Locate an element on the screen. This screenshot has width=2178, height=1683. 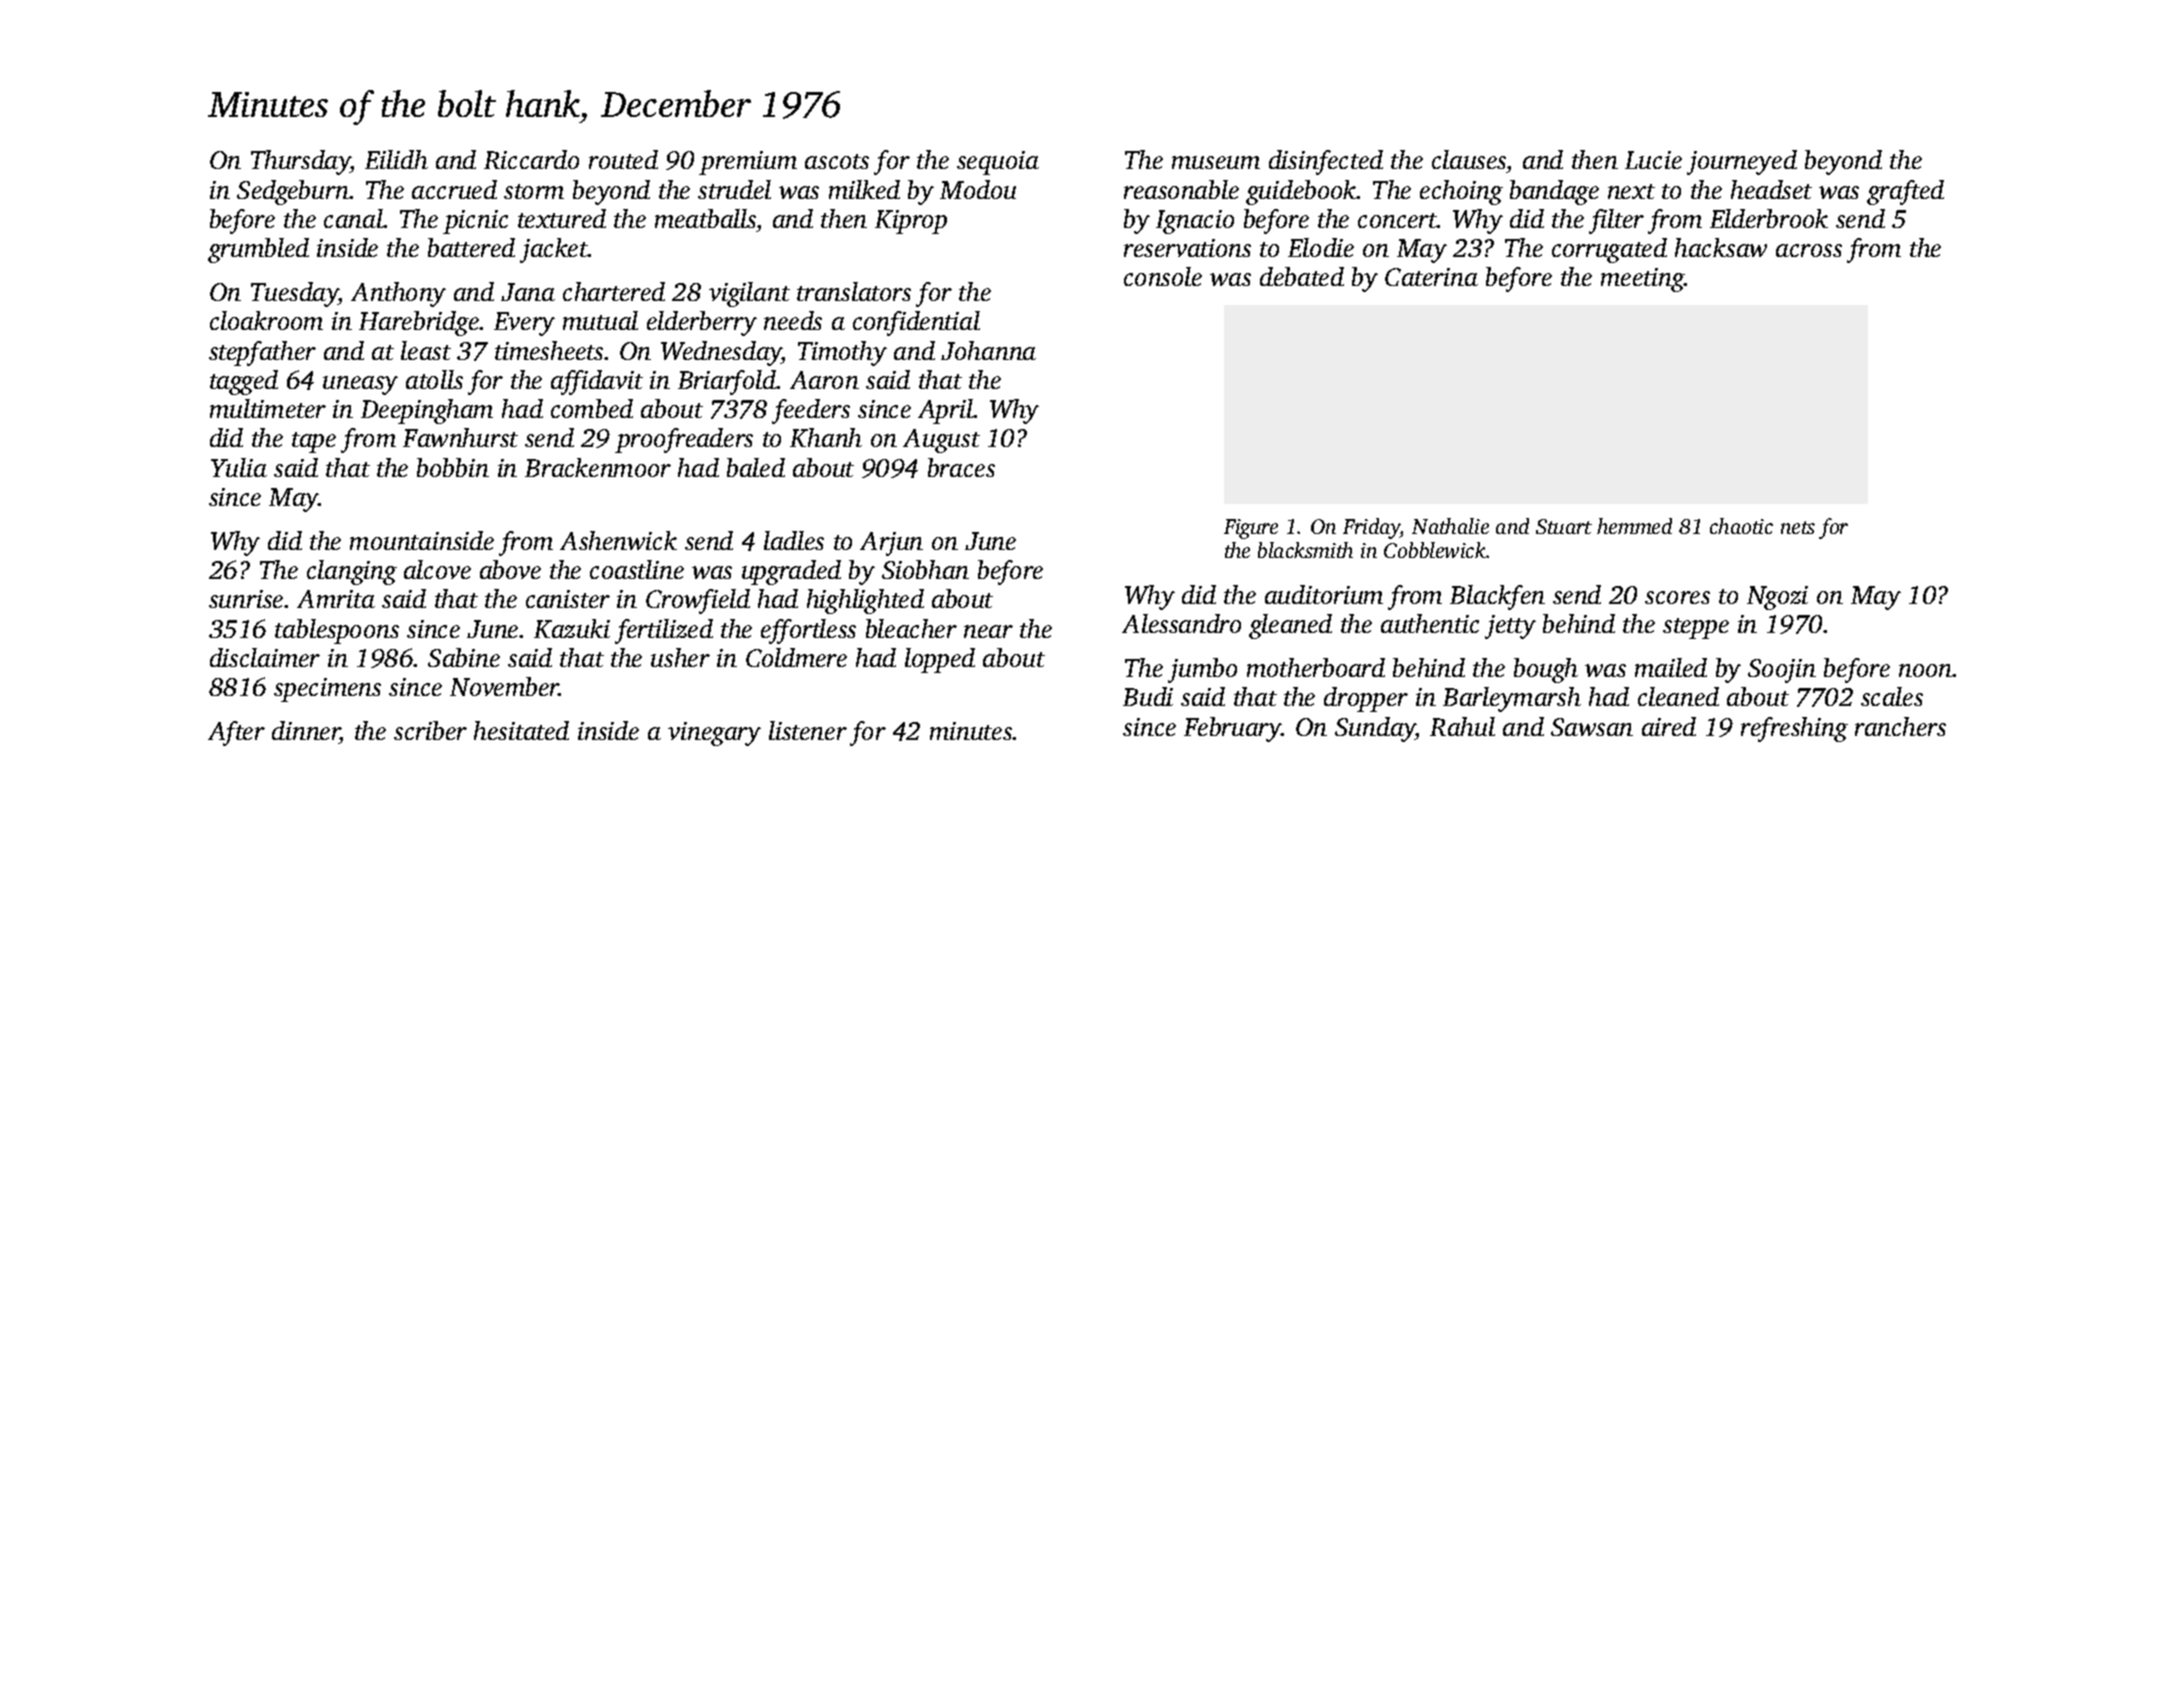
Coldmere is located at coordinates (796, 657).
